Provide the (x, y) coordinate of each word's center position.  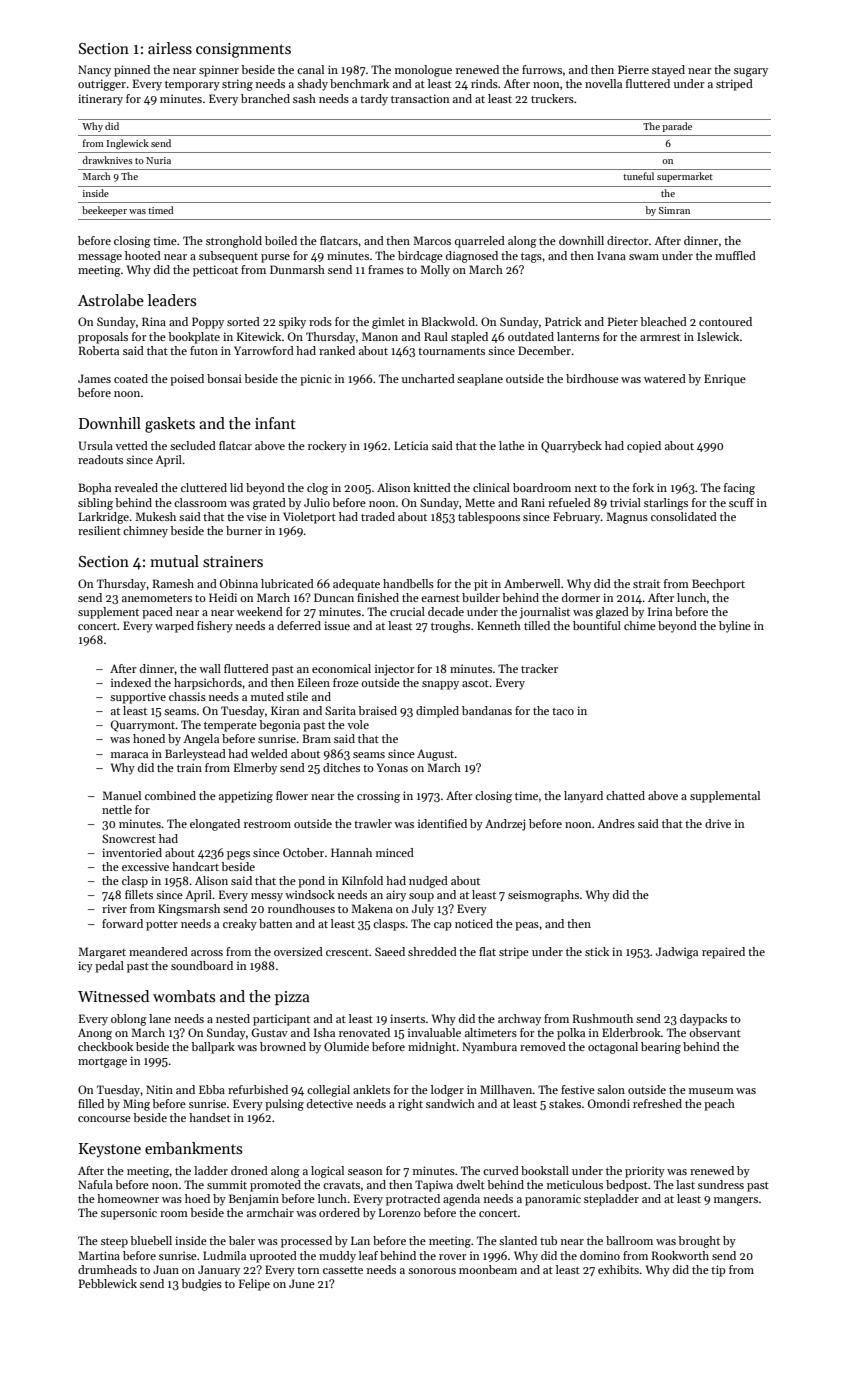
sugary (751, 72)
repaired (723, 953)
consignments (243, 50)
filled (91, 1103)
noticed (474, 923)
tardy (374, 100)
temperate (230, 727)
